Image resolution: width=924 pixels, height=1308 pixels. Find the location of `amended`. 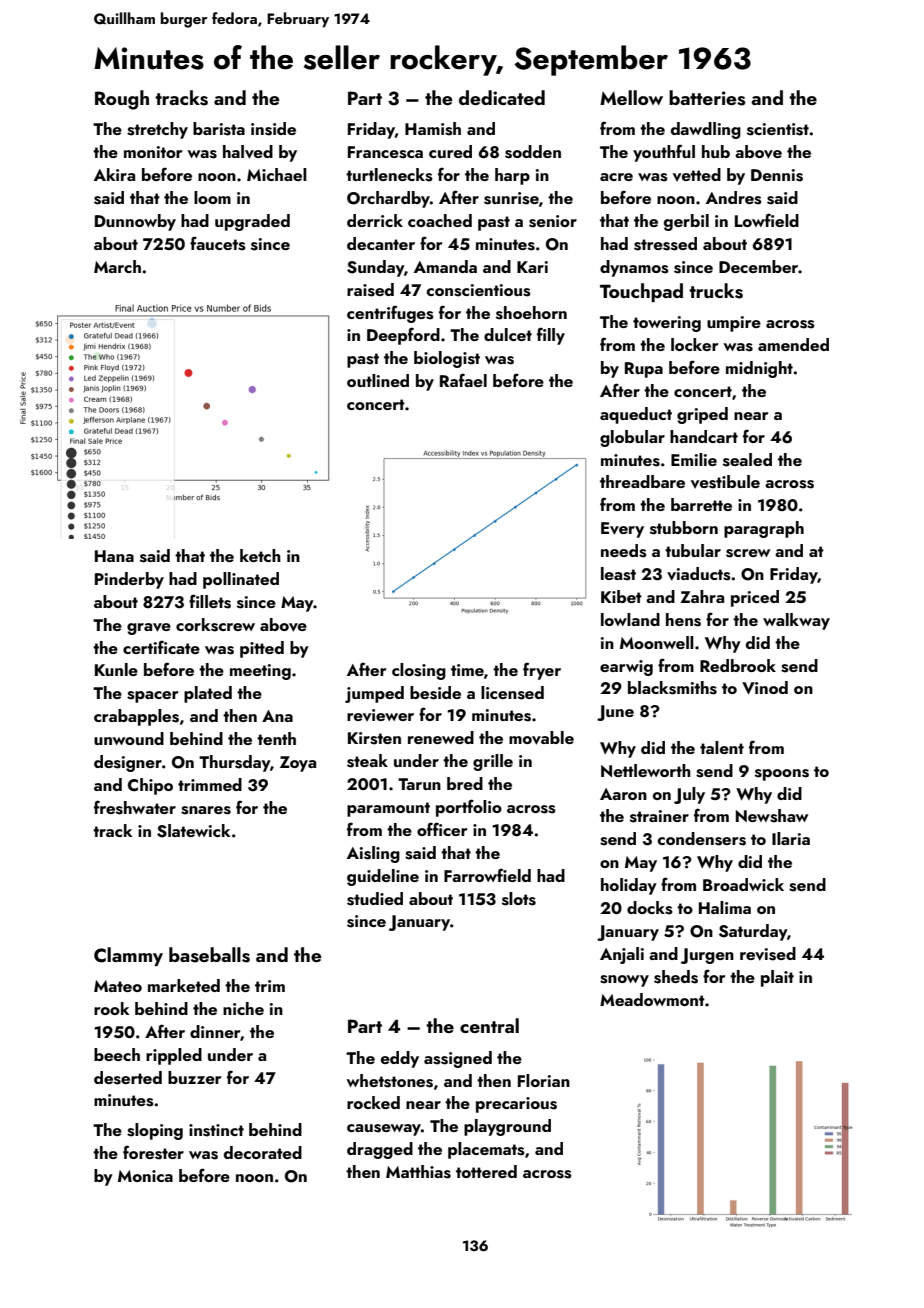

amended is located at coordinates (793, 344).
